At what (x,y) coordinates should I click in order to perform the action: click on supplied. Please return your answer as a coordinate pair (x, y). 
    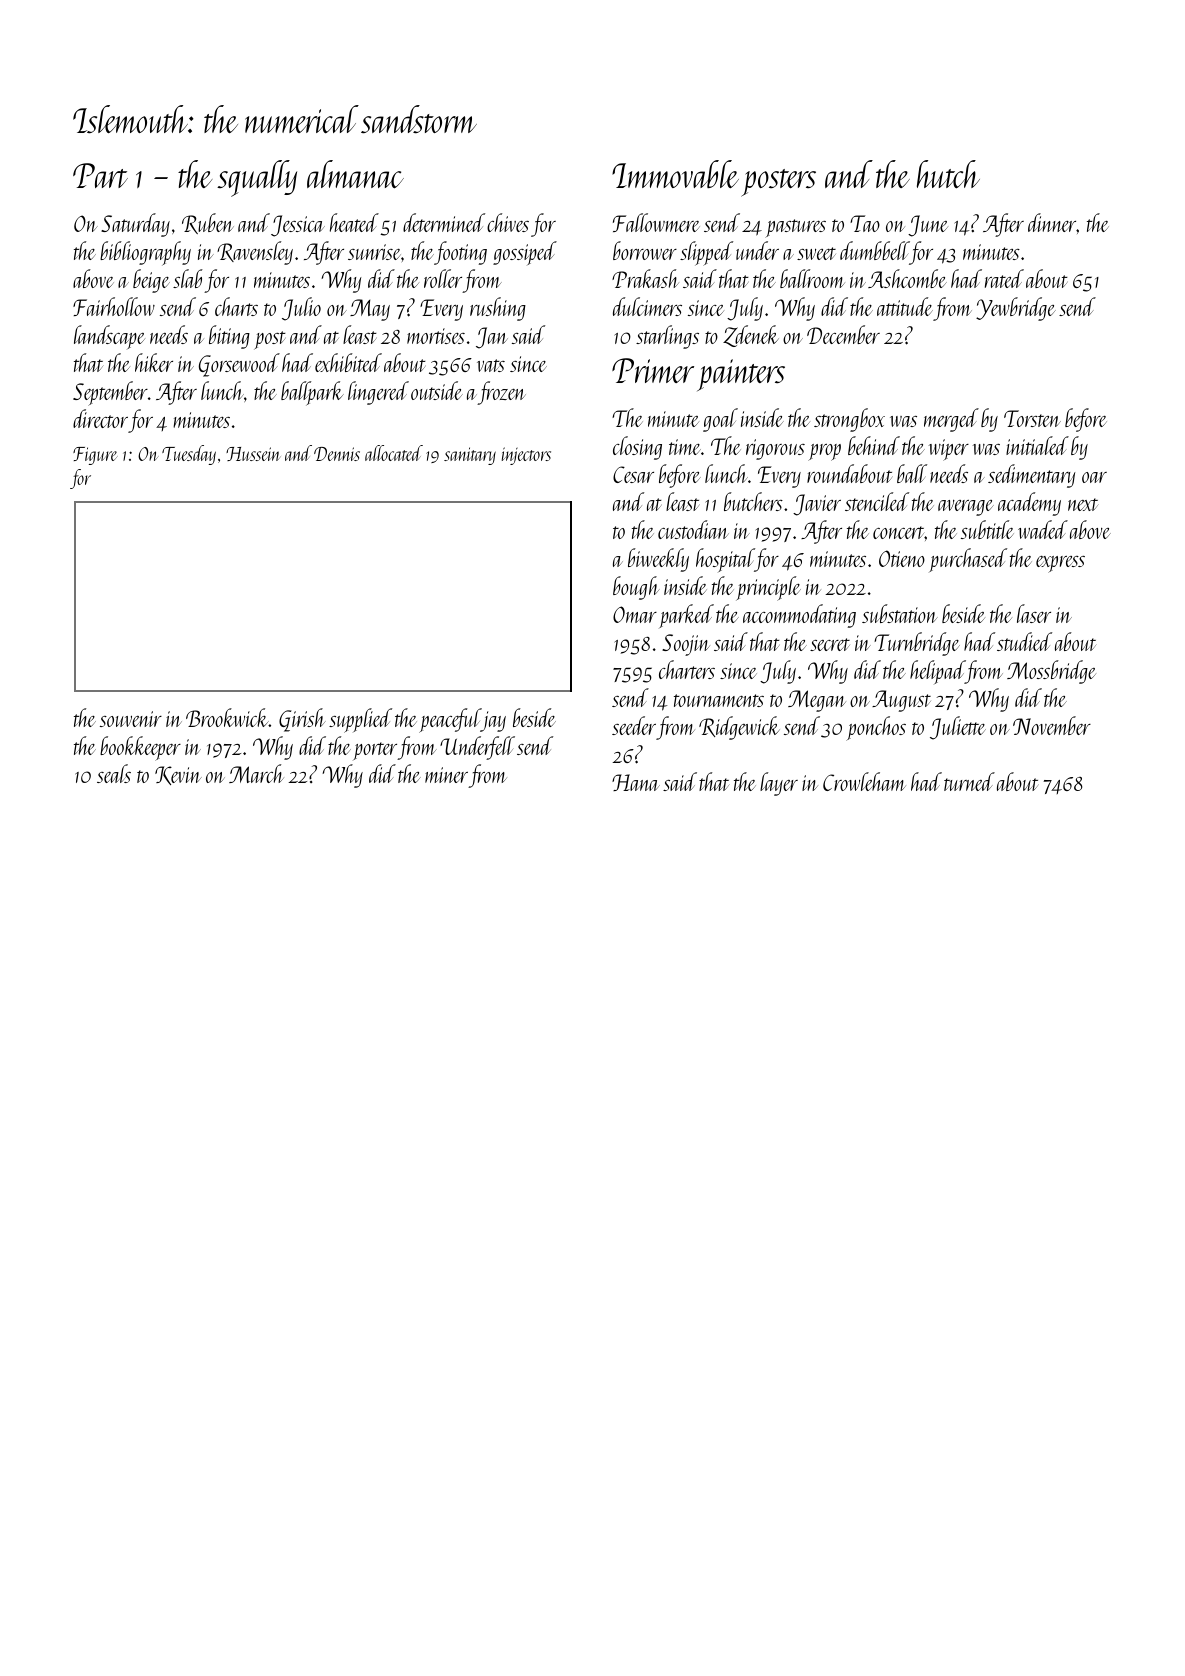
    Looking at the image, I should click on (360, 720).
